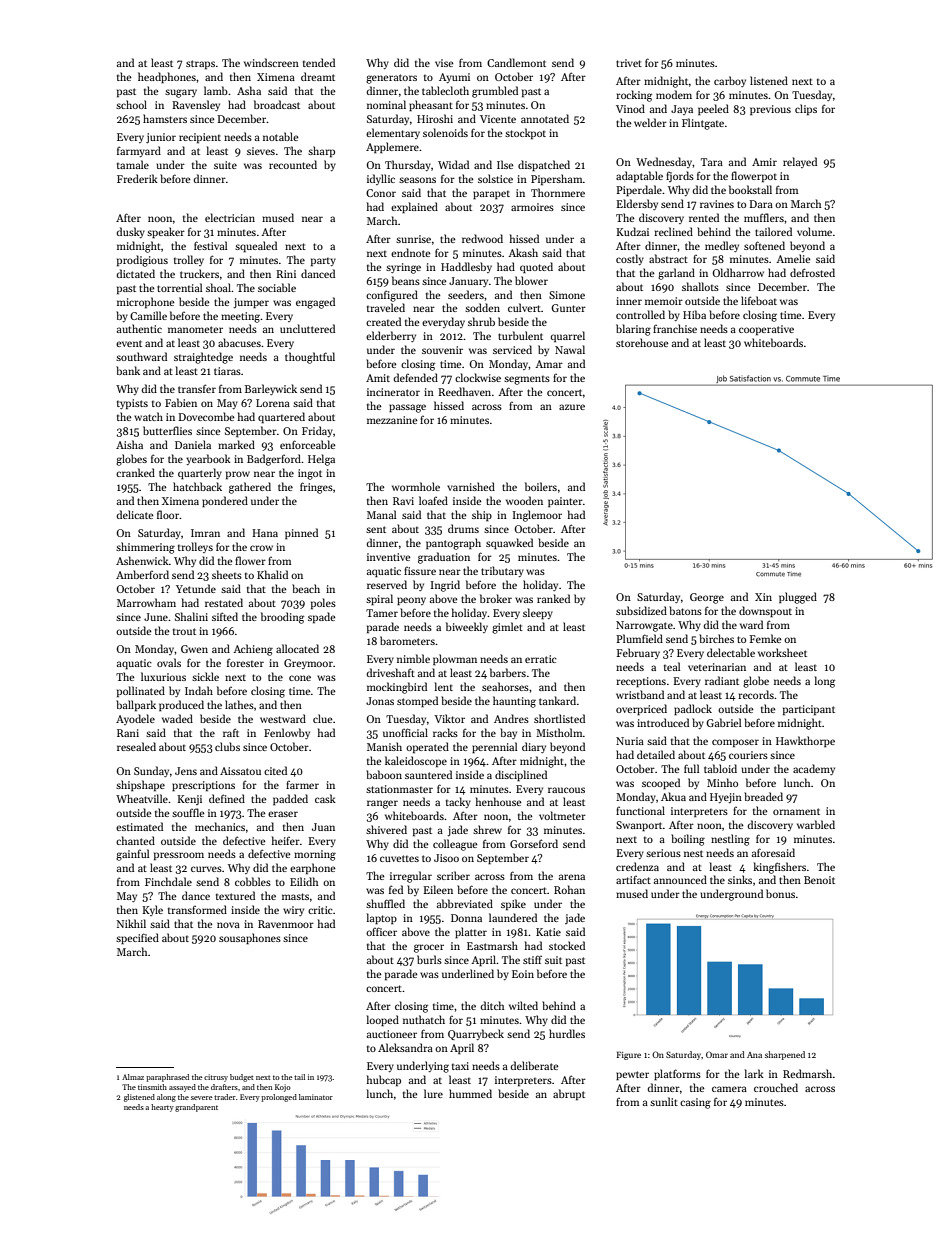  What do you see at coordinates (277, 104) in the image?
I see `broadcast` at bounding box center [277, 104].
